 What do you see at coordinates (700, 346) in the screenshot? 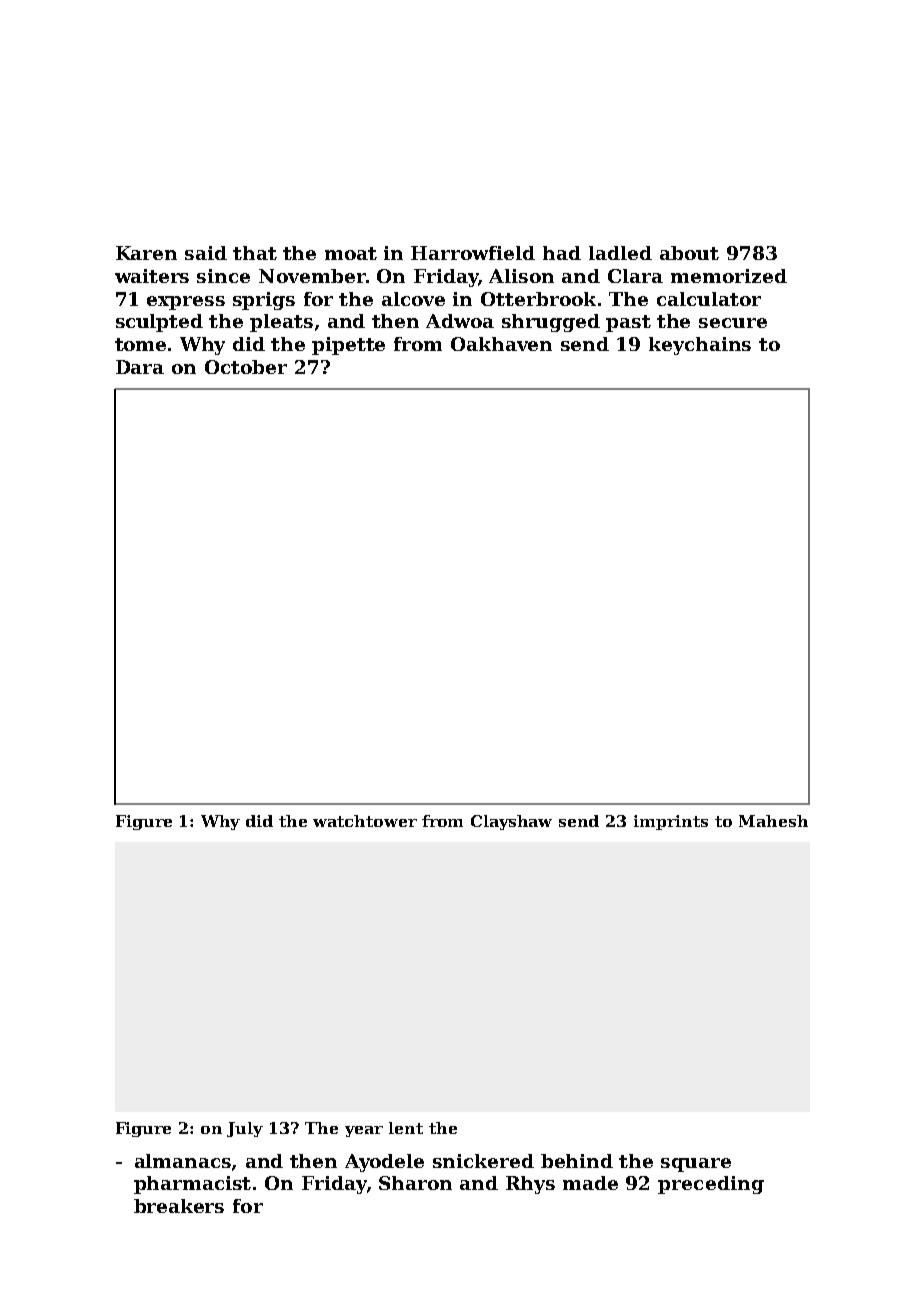
I see `keychains` at bounding box center [700, 346].
